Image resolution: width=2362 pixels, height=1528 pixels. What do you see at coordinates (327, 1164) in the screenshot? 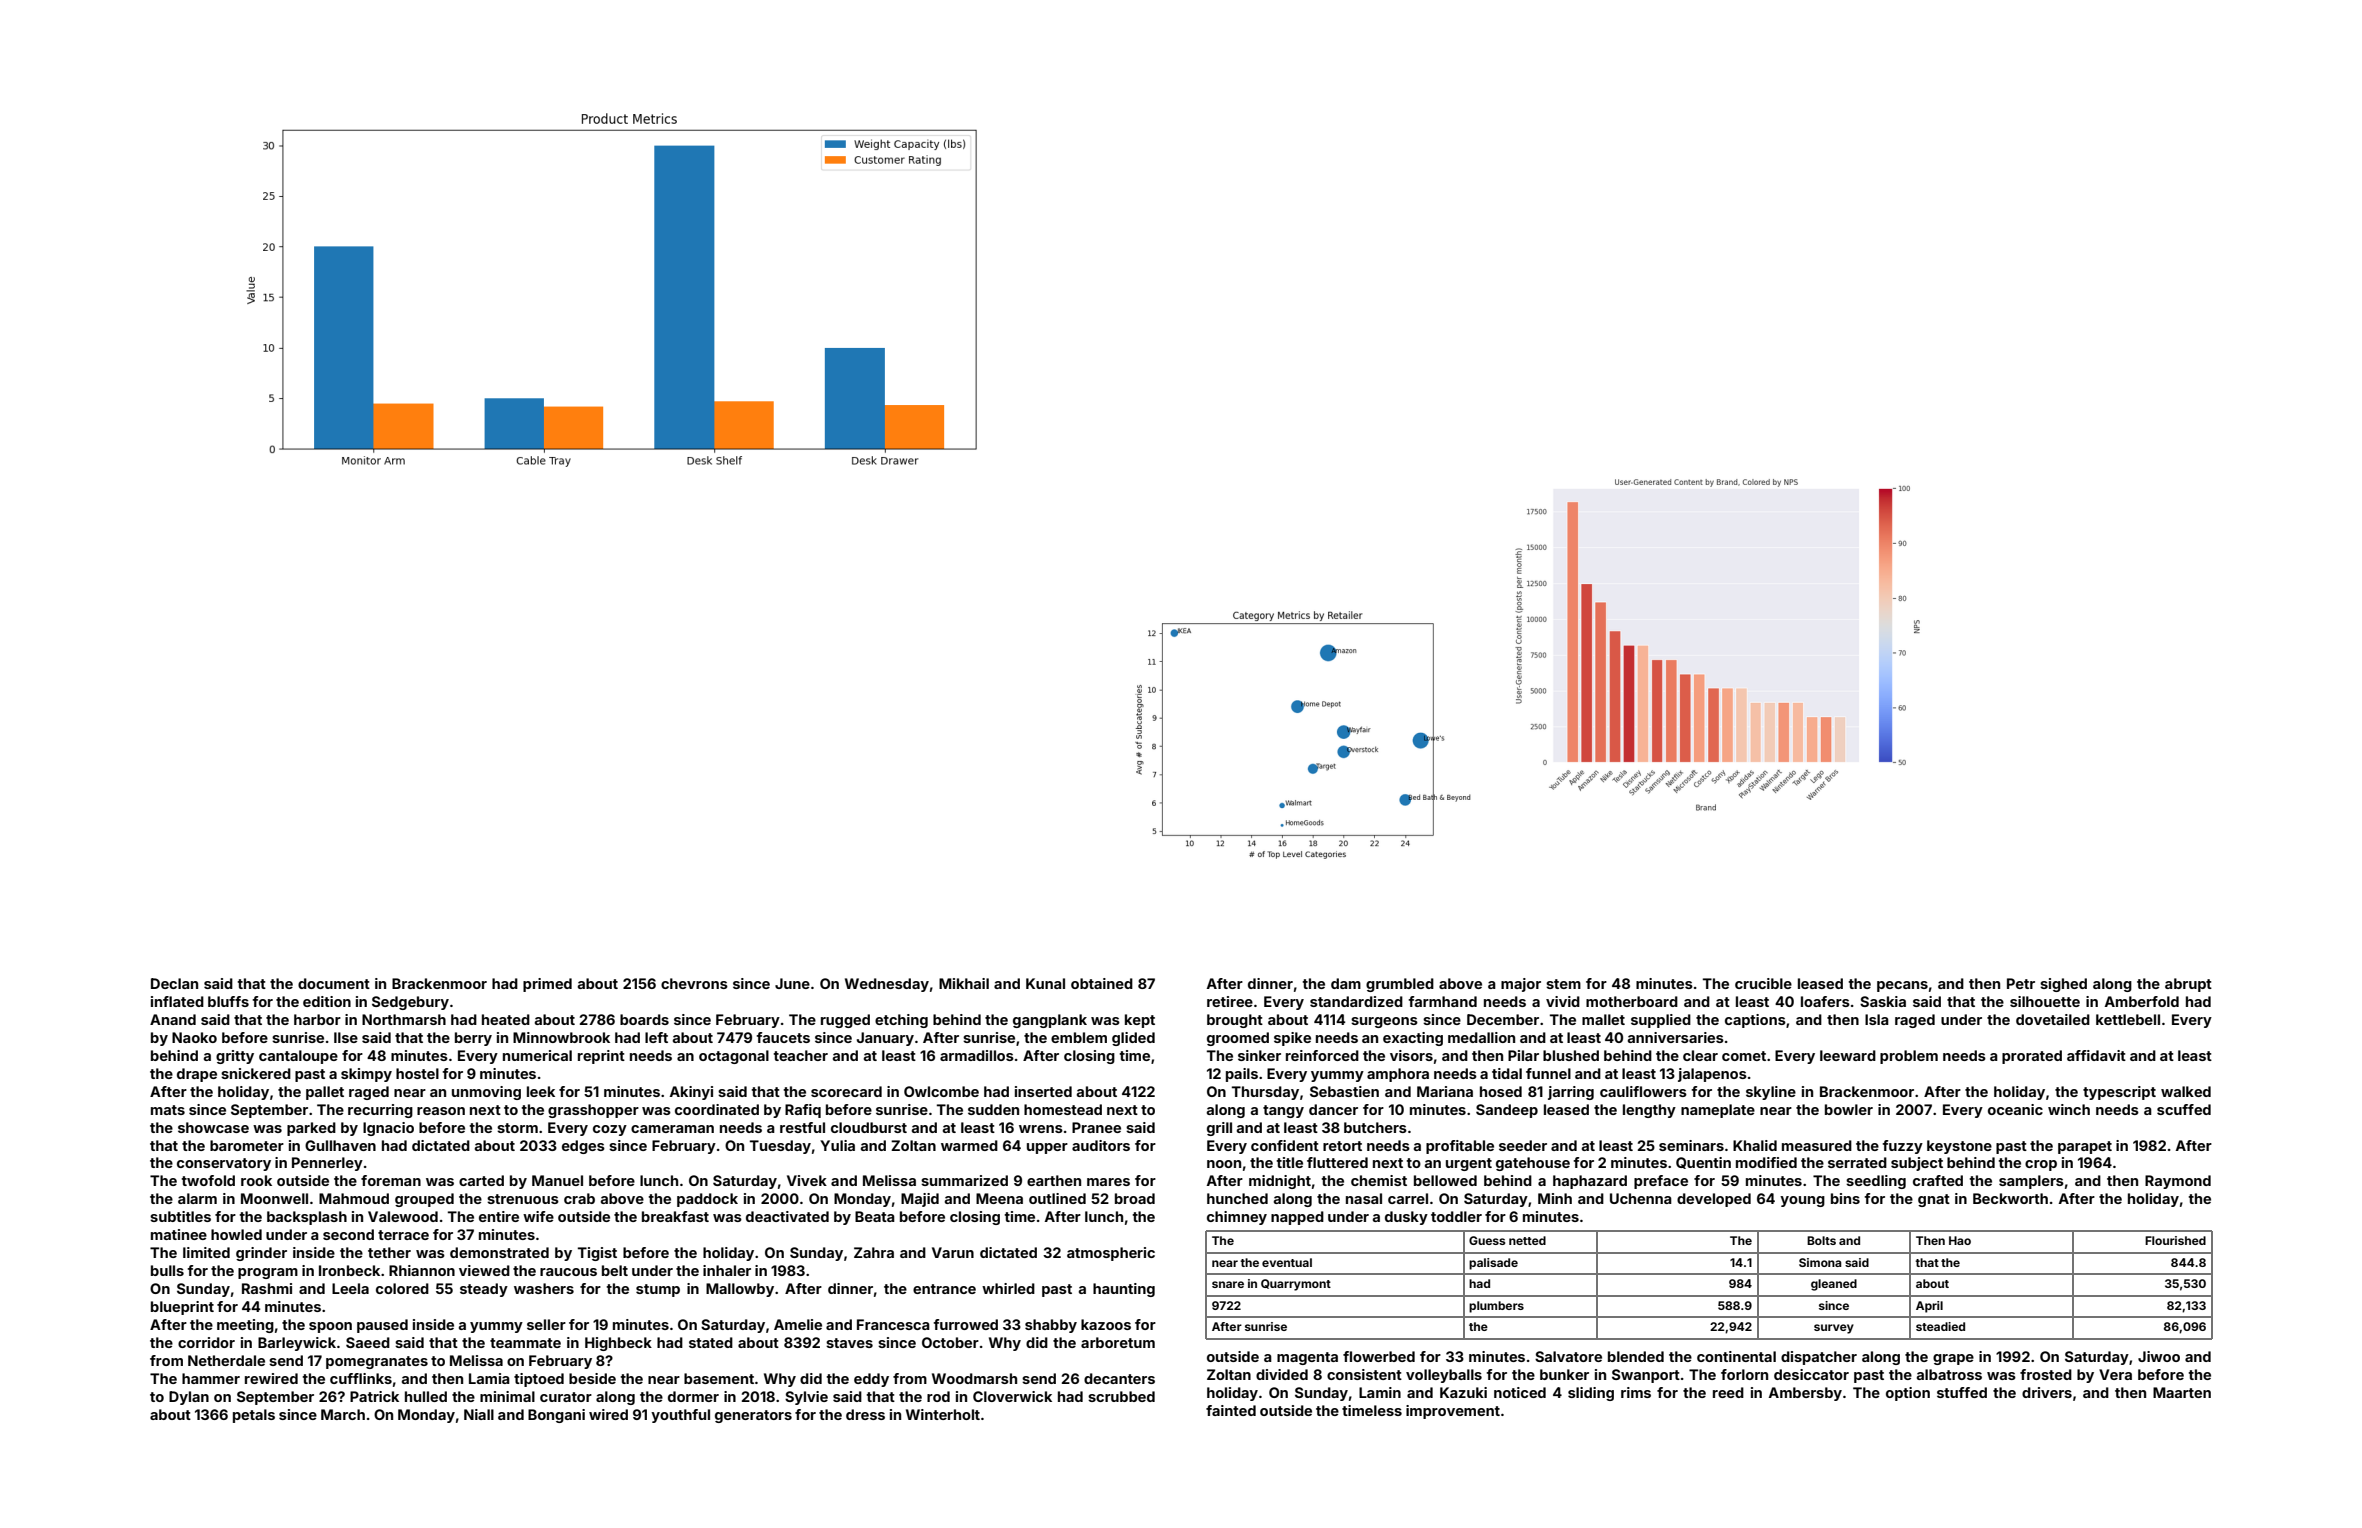
I see `Pennerley` at bounding box center [327, 1164].
